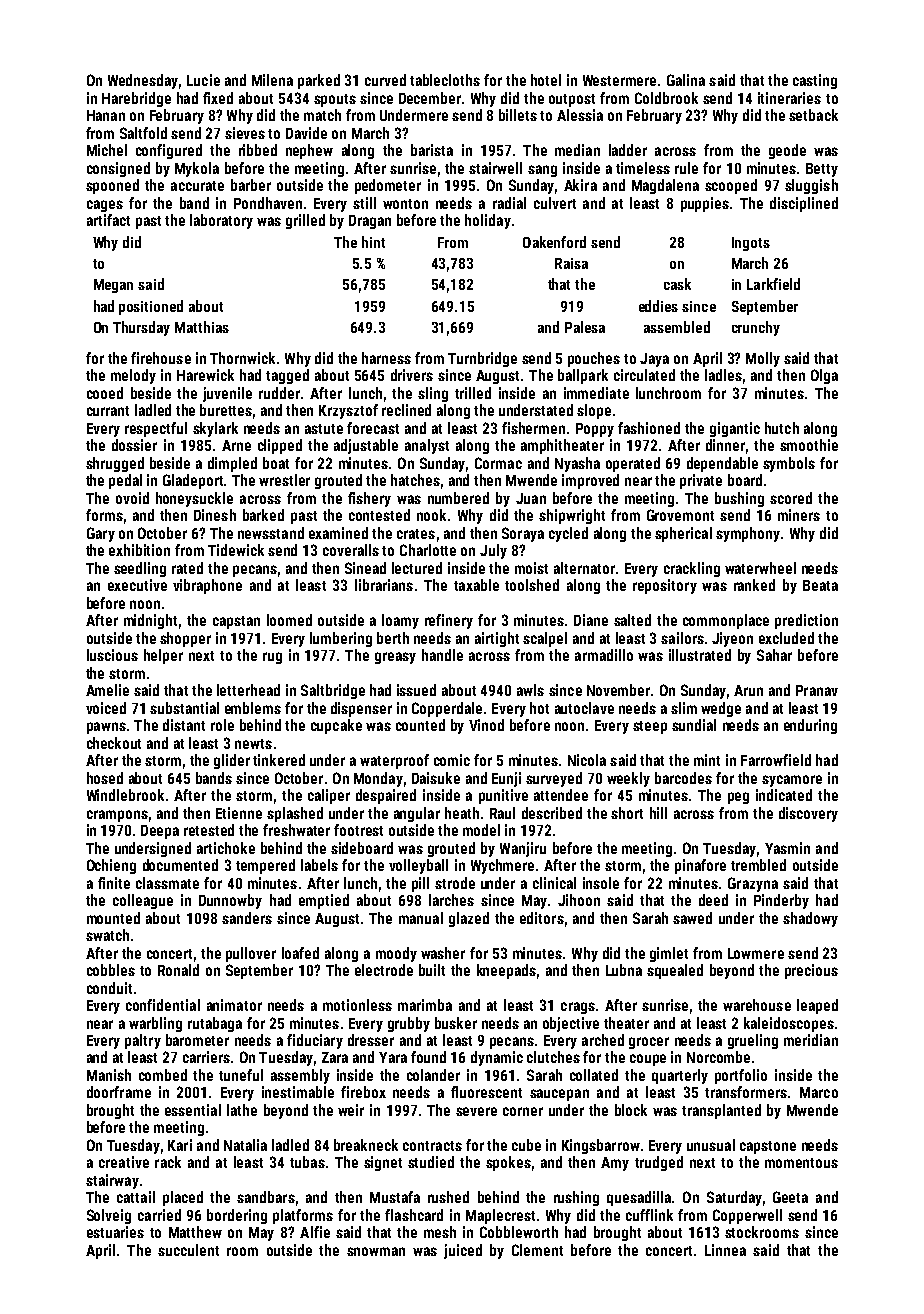  Describe the element at coordinates (735, 429) in the screenshot. I see `gigantic` at that location.
